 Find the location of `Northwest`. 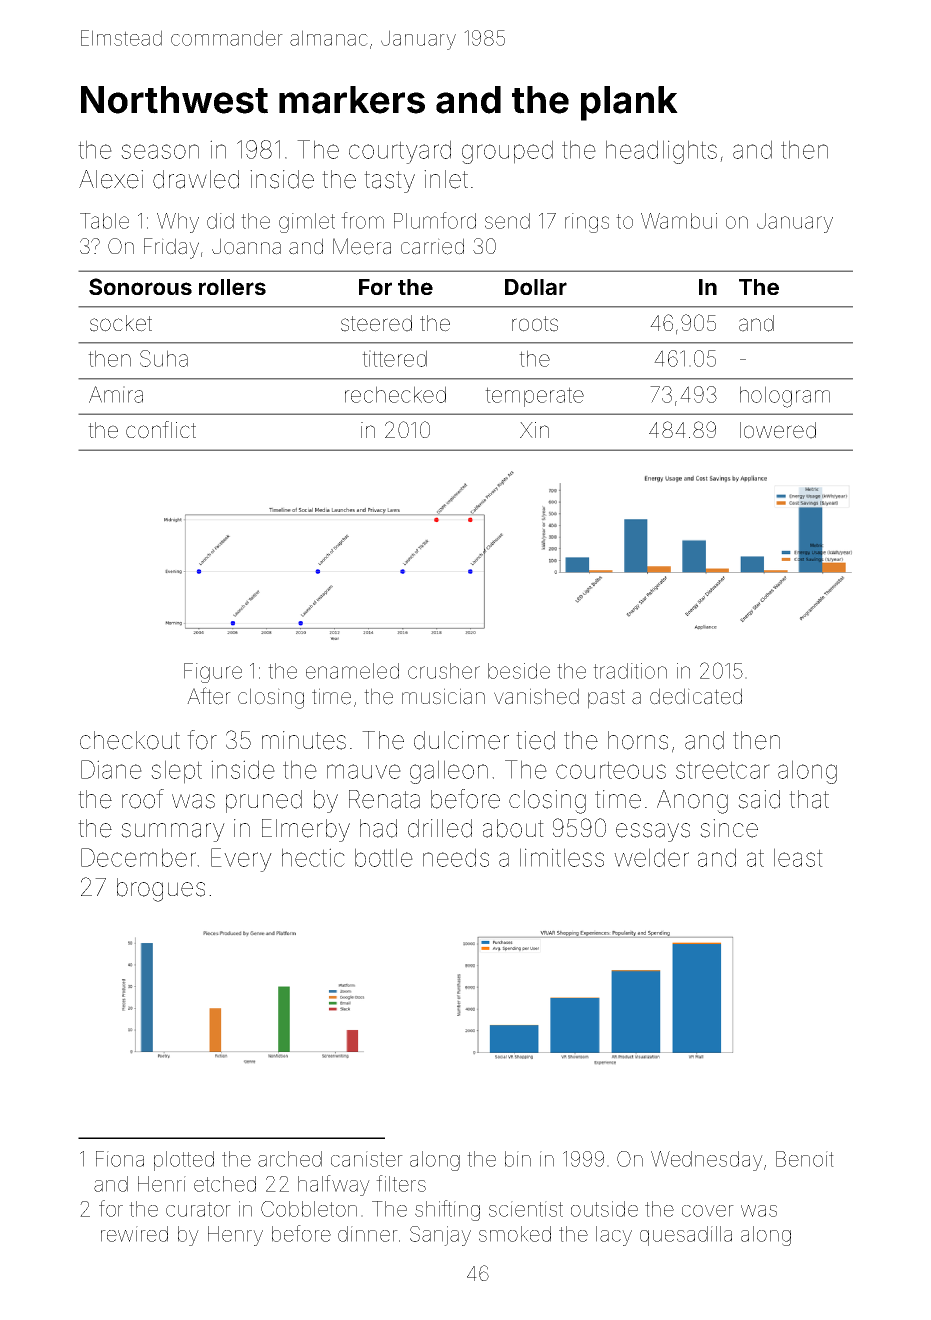

Northwest is located at coordinates (174, 100).
